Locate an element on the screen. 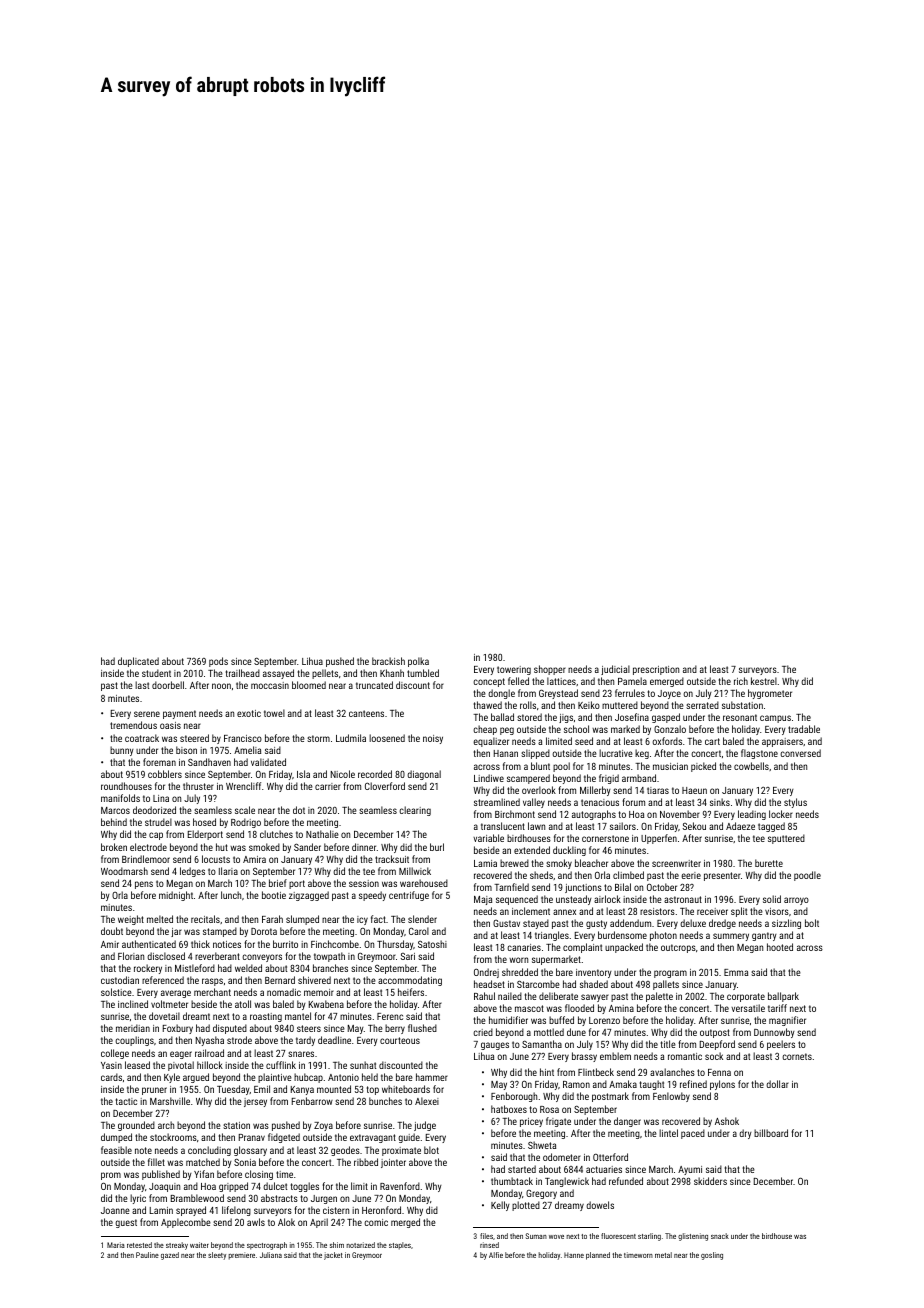 The width and height of the screenshot is (924, 1308). gosling is located at coordinates (712, 1256).
